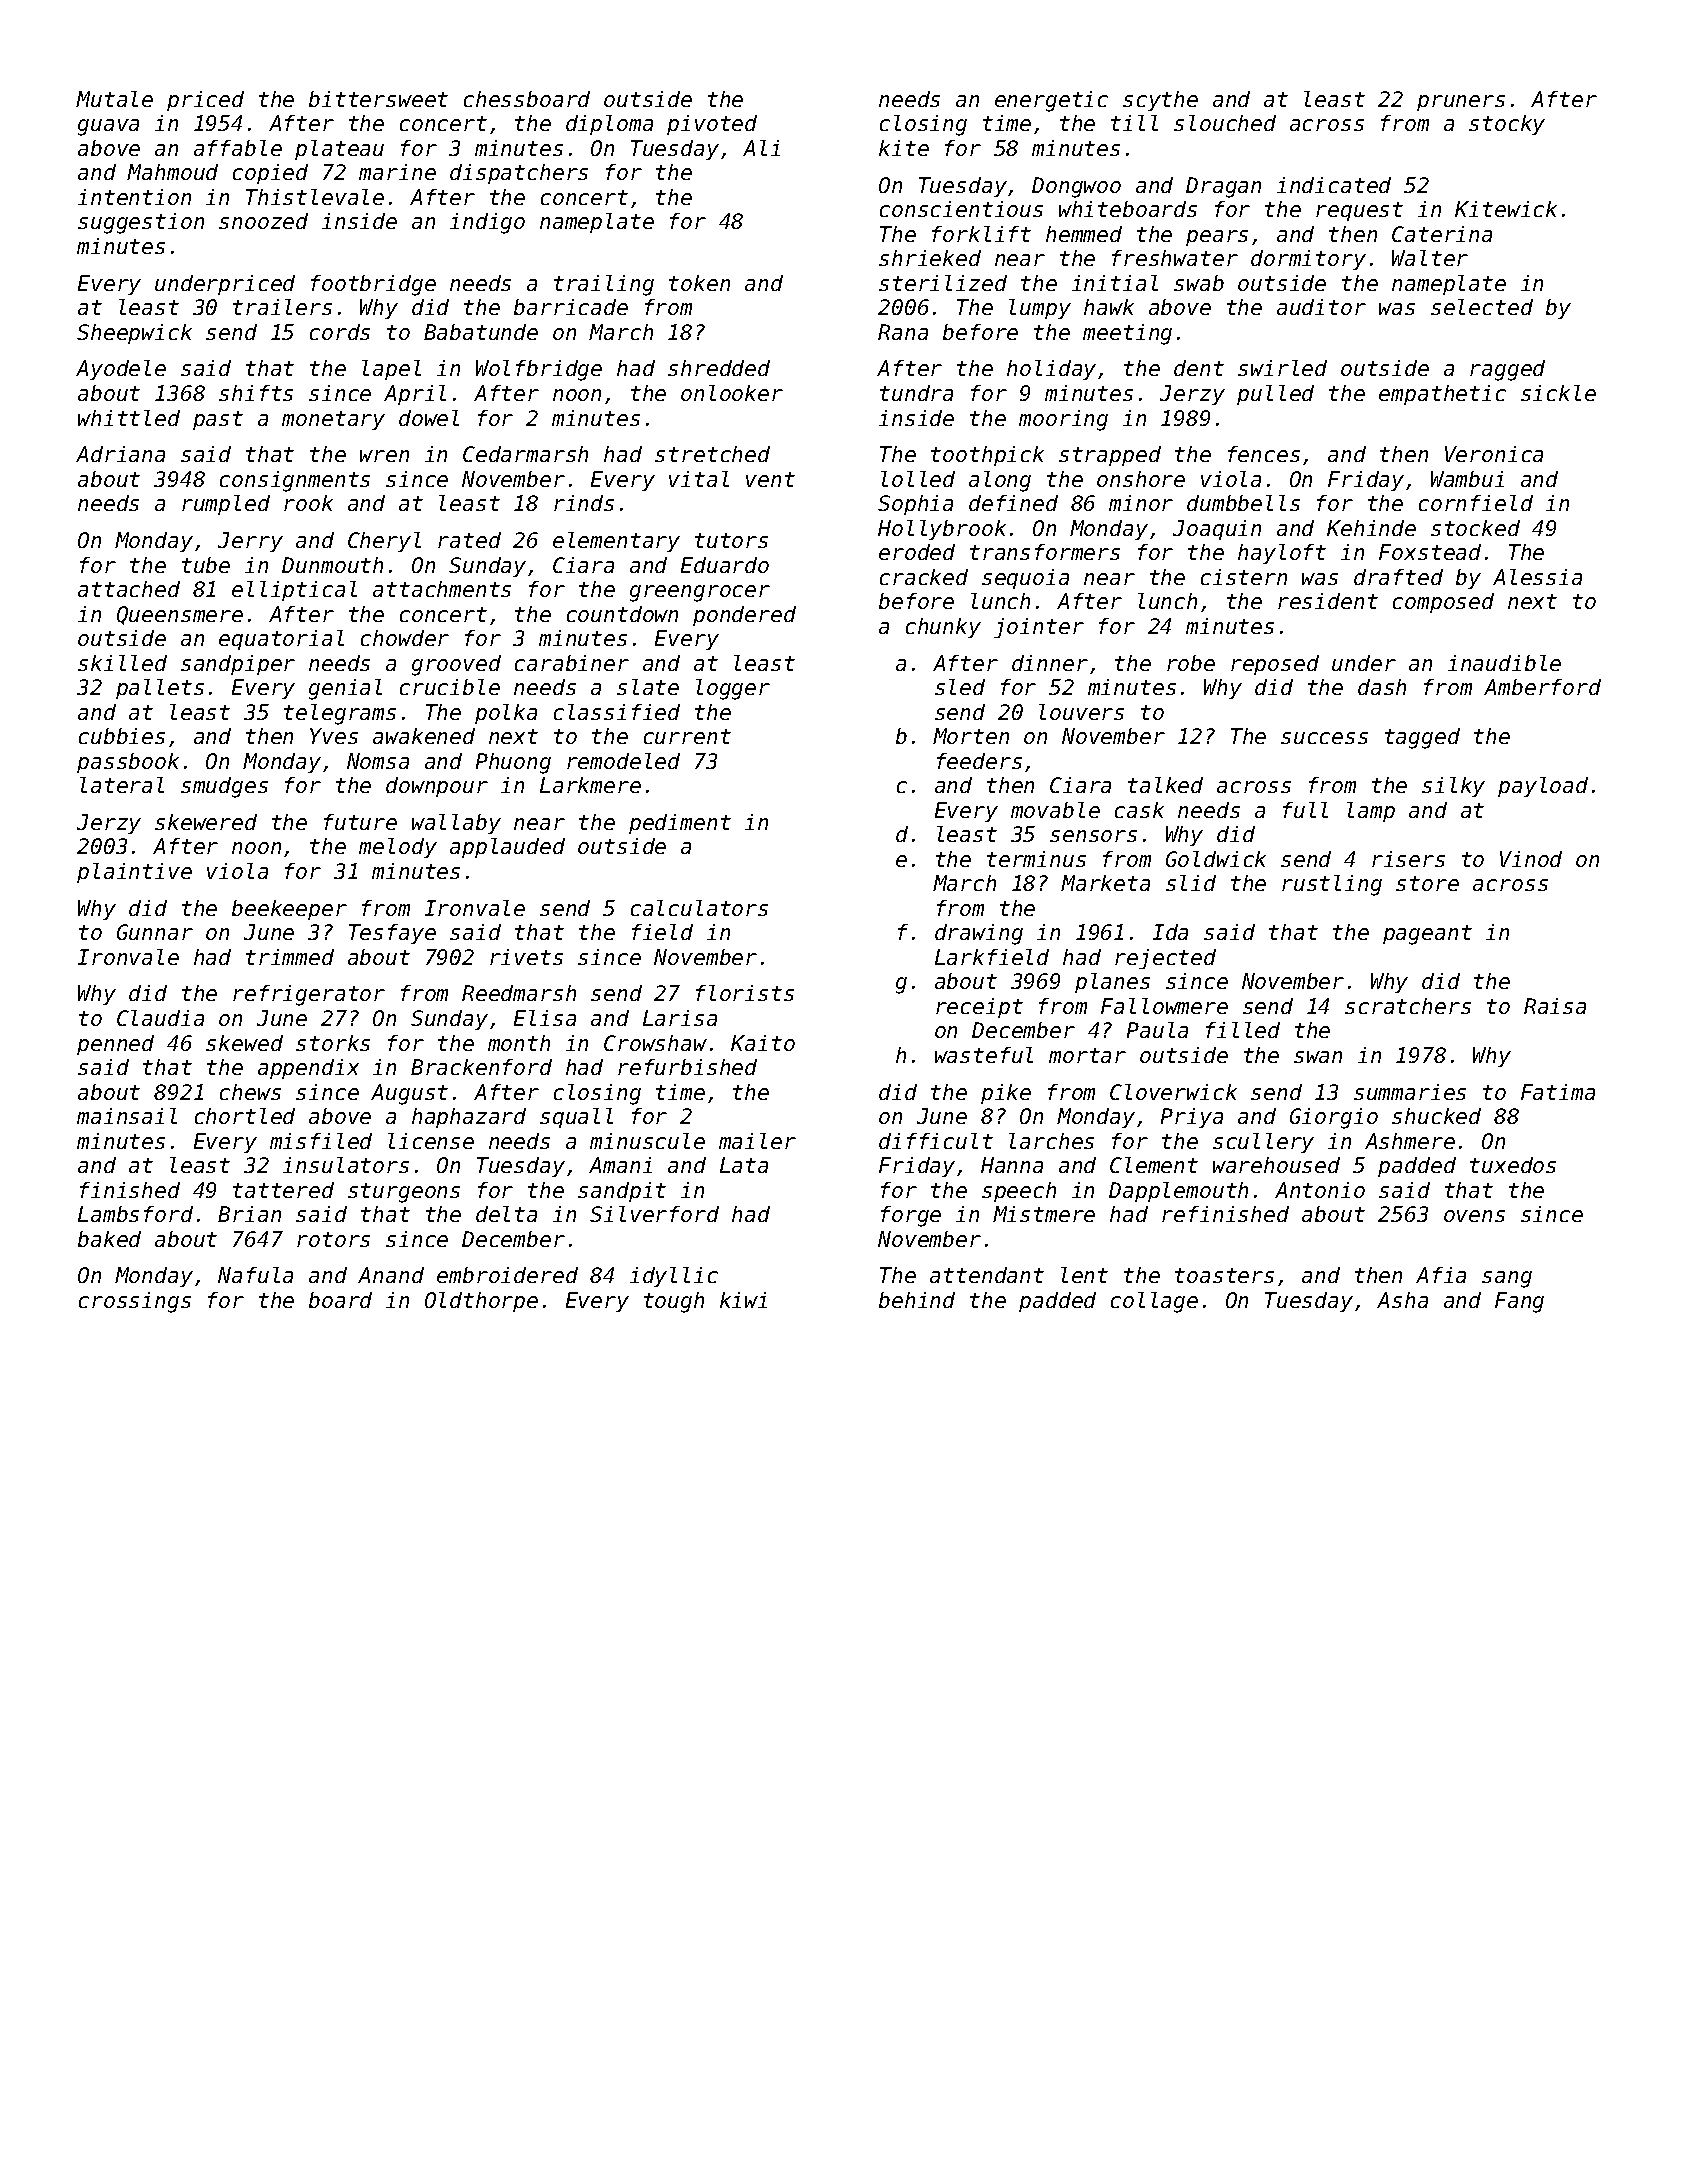 This screenshot has width=1683, height=2178. I want to click on Adriana, so click(120, 454).
